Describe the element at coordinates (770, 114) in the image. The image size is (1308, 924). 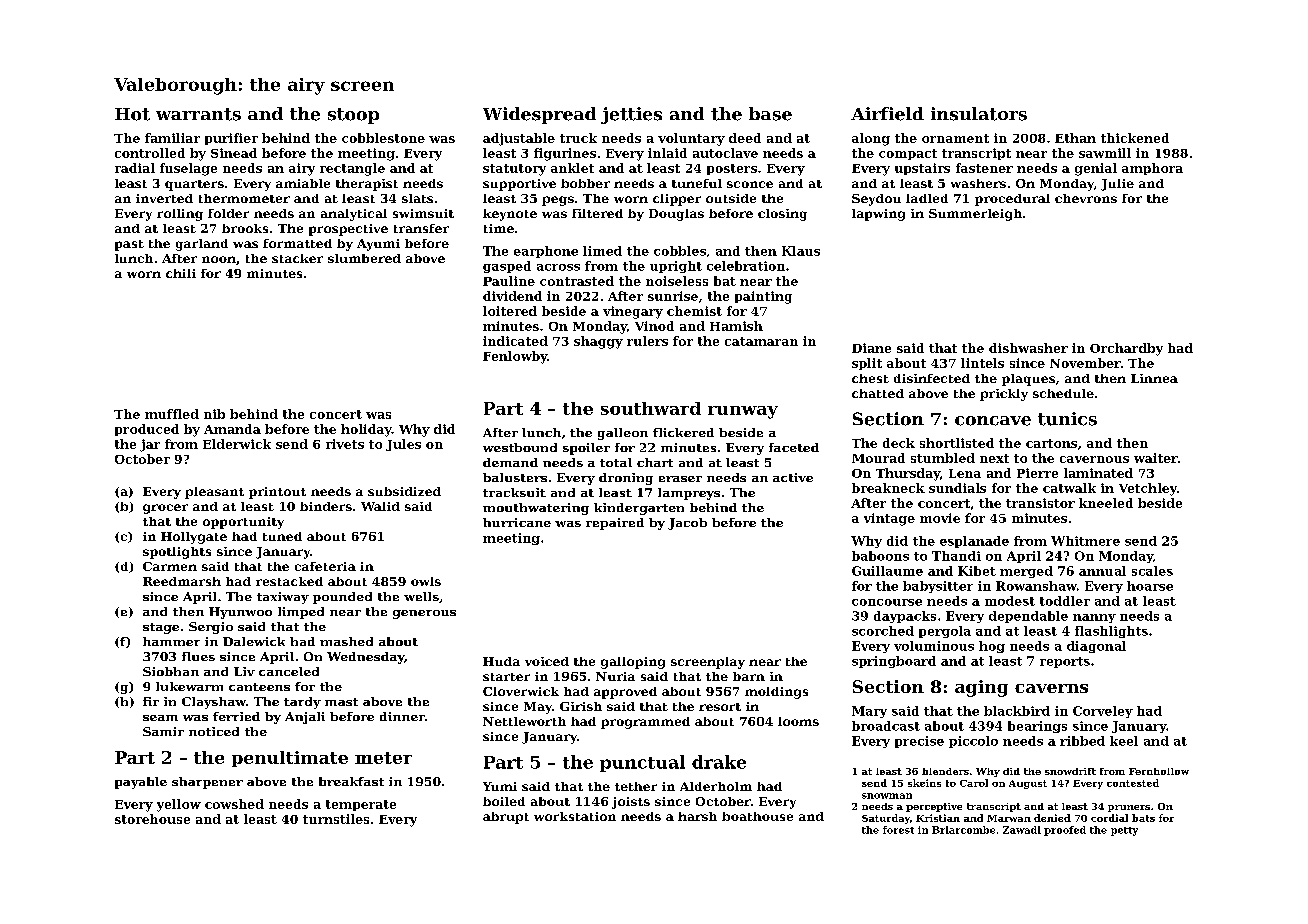
I see `base` at that location.
